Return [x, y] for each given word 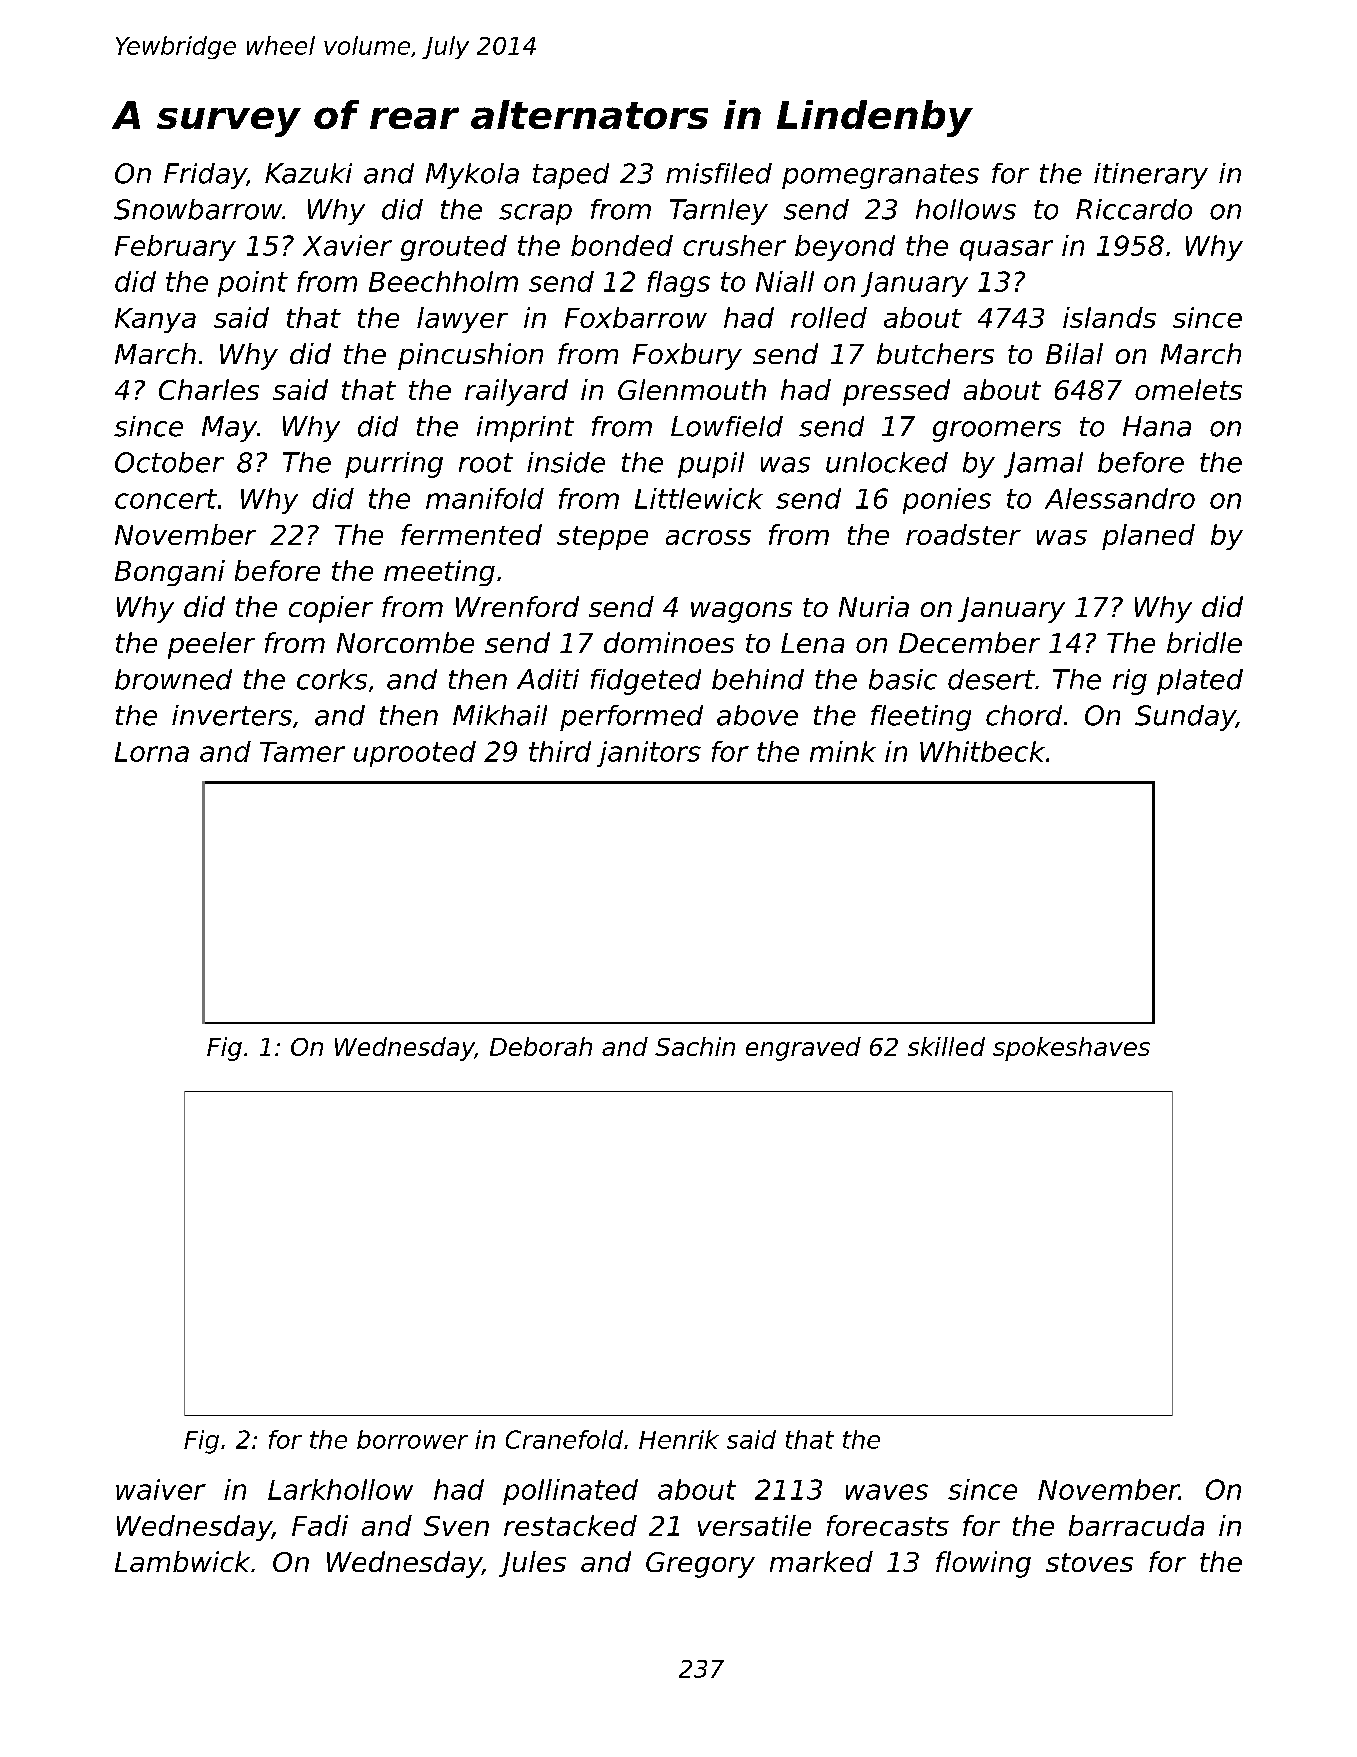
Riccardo [1134, 209]
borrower [412, 1439]
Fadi [320, 1525]
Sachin [695, 1046]
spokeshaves [1071, 1049]
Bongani [170, 573]
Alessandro [1120, 498]
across [708, 537]
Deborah [541, 1046]
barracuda [1136, 1525]
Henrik [679, 1439]
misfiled [719, 173]
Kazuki [308, 173]
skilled [946, 1046]
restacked [570, 1525]
